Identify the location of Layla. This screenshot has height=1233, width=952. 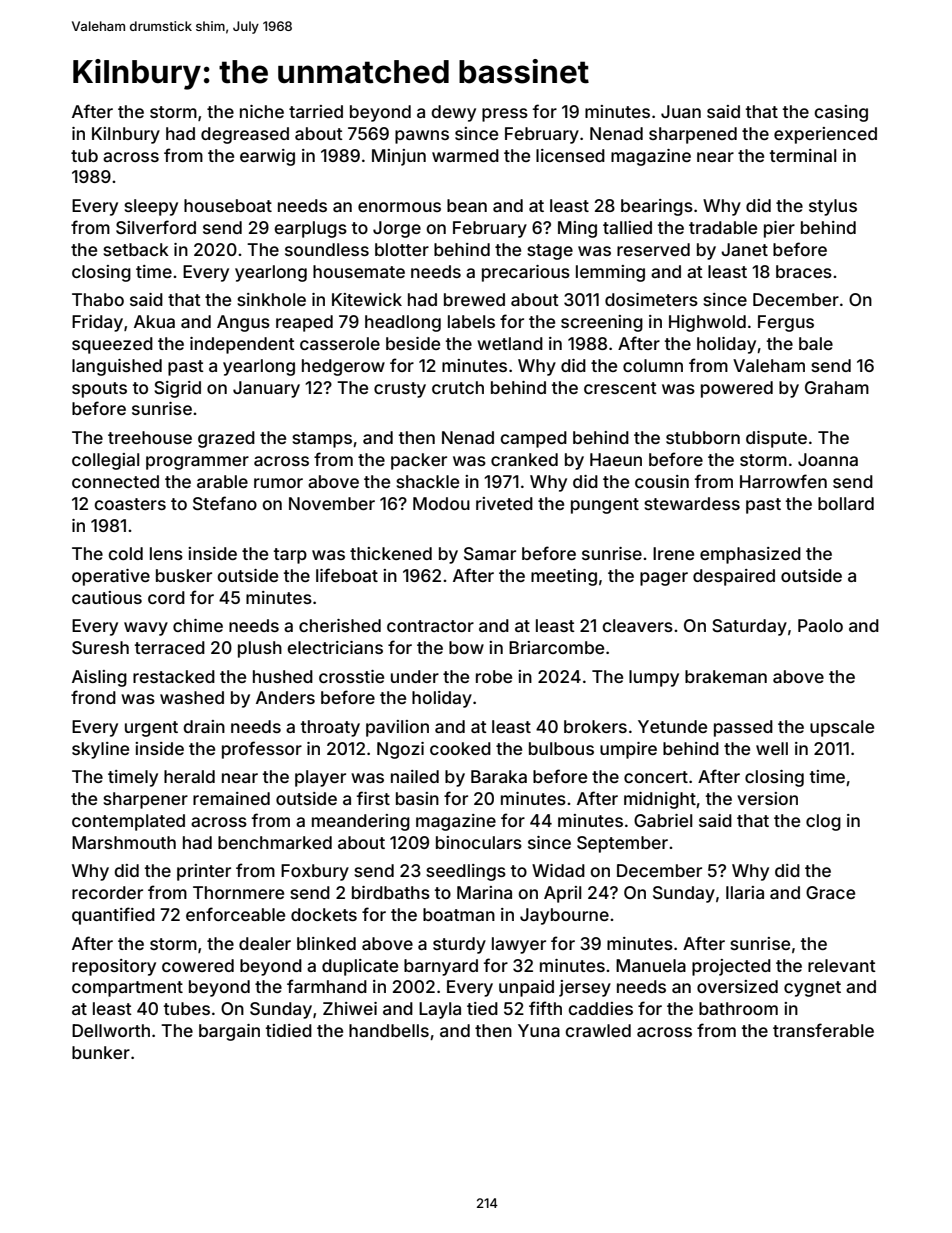
(440, 1010).
